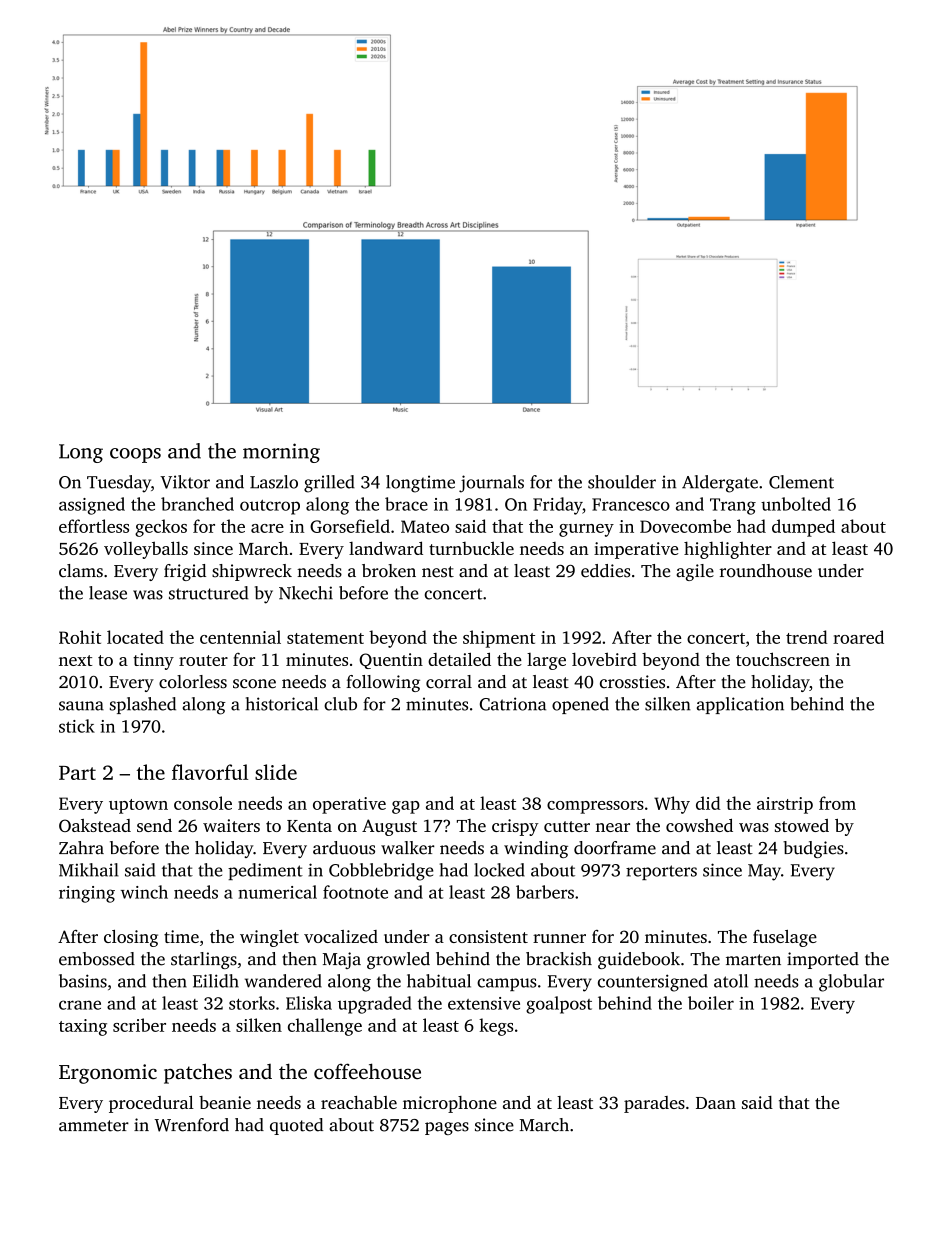  Describe the element at coordinates (813, 849) in the screenshot. I see `budgies` at that location.
